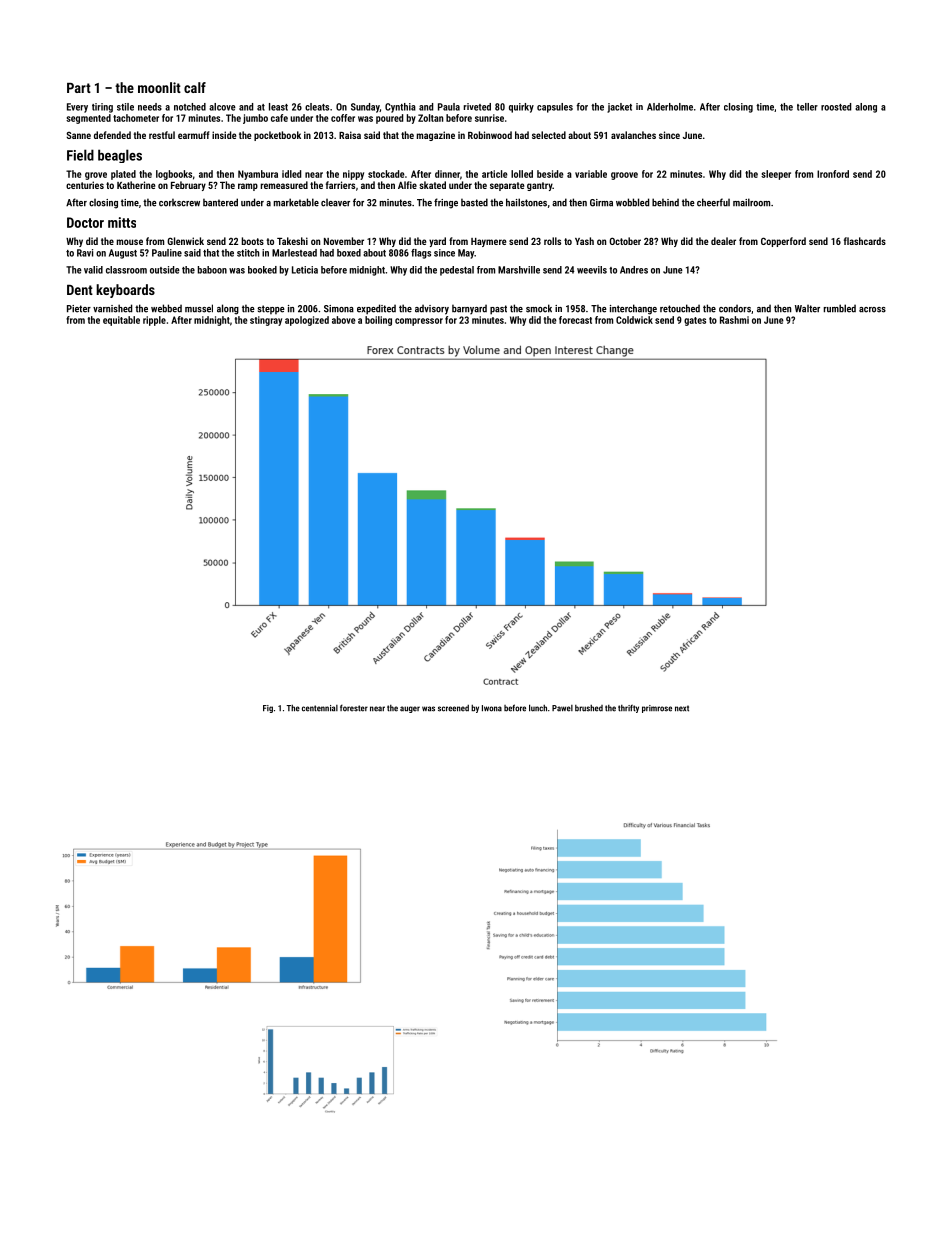 Image resolution: width=952 pixels, height=1233 pixels. I want to click on earmuff, so click(194, 135).
